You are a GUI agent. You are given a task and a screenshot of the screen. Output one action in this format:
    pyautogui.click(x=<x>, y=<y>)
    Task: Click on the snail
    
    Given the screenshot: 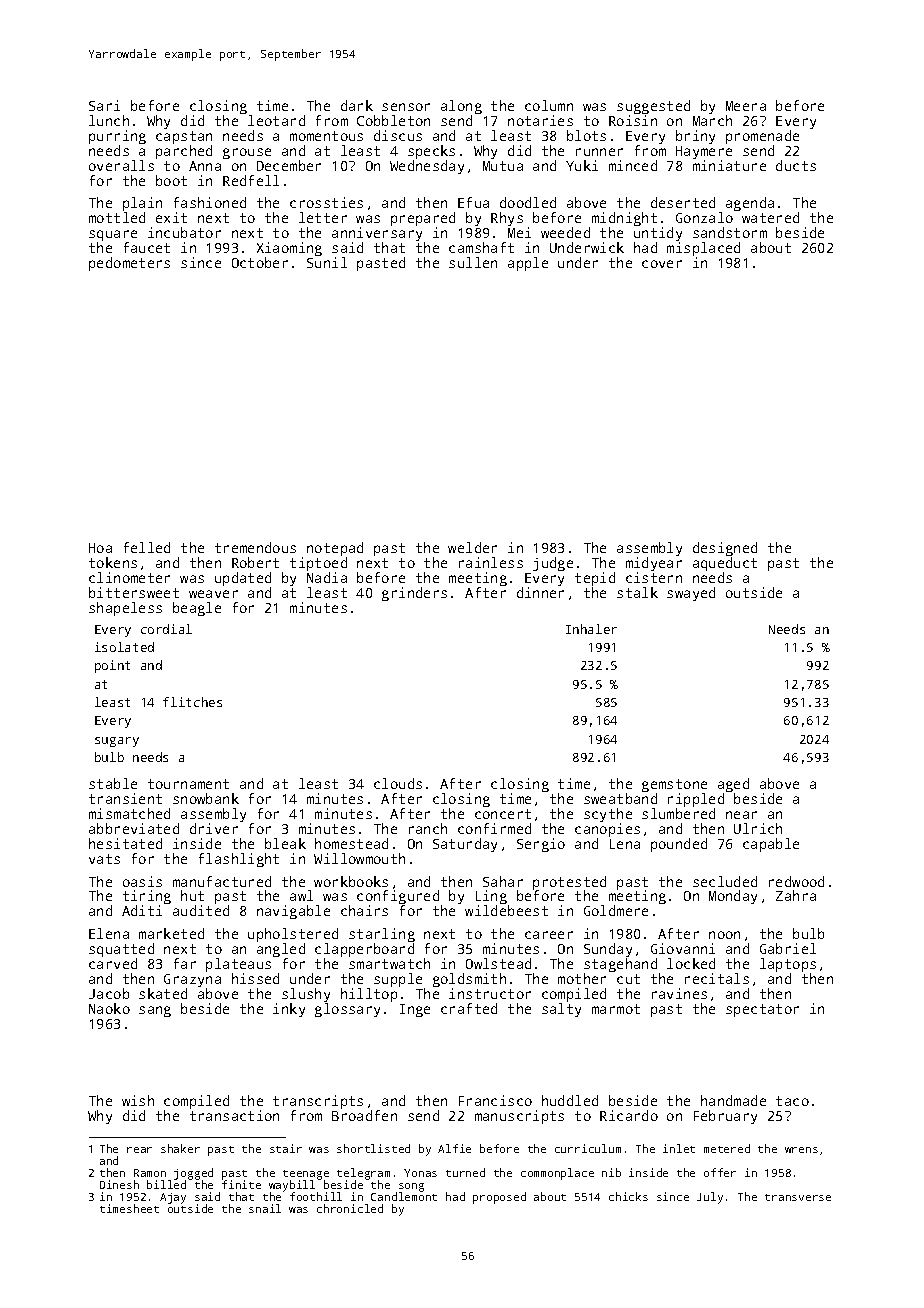 What is the action you would take?
    pyautogui.click(x=265, y=1208)
